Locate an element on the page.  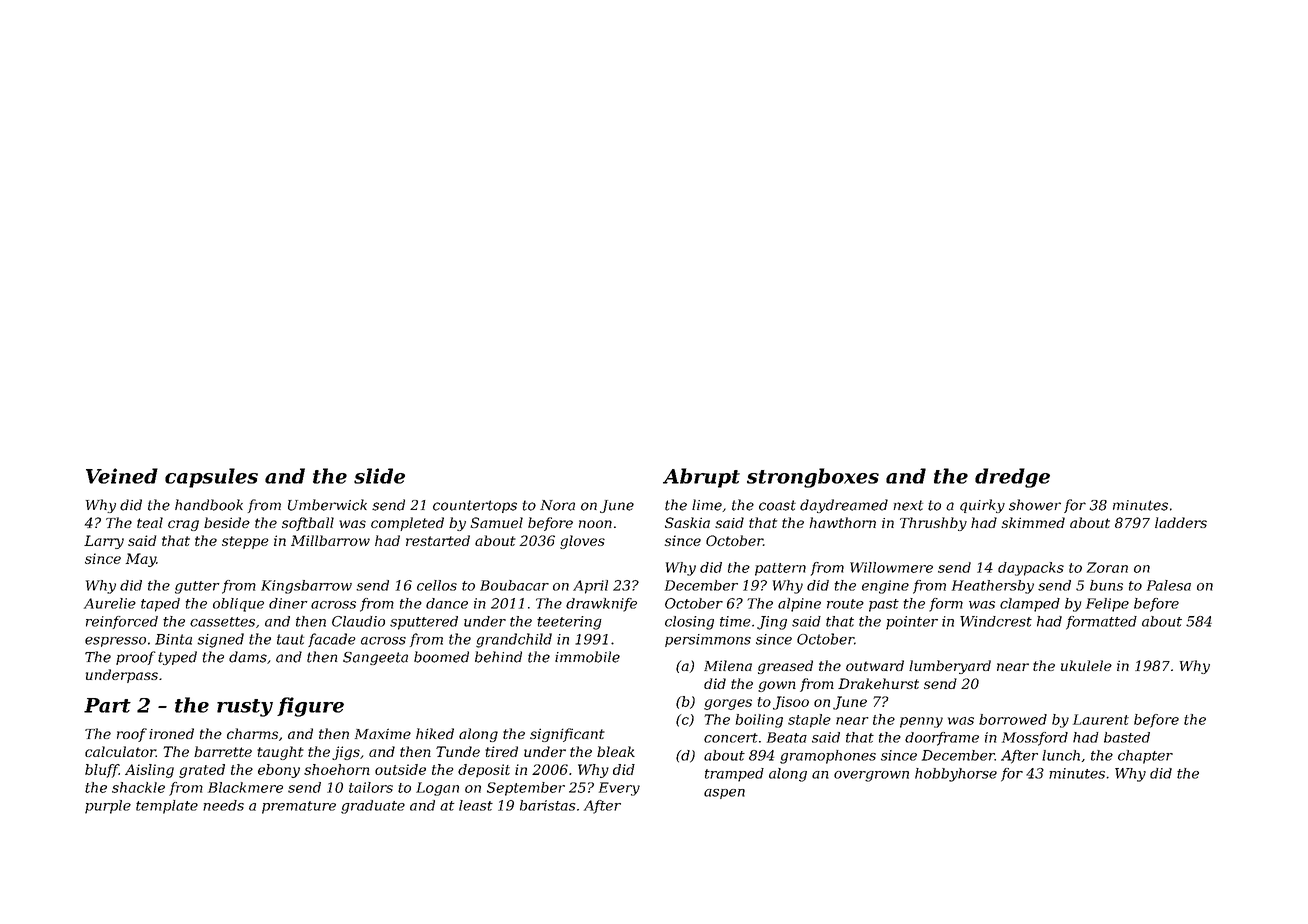
slide is located at coordinates (379, 476).
